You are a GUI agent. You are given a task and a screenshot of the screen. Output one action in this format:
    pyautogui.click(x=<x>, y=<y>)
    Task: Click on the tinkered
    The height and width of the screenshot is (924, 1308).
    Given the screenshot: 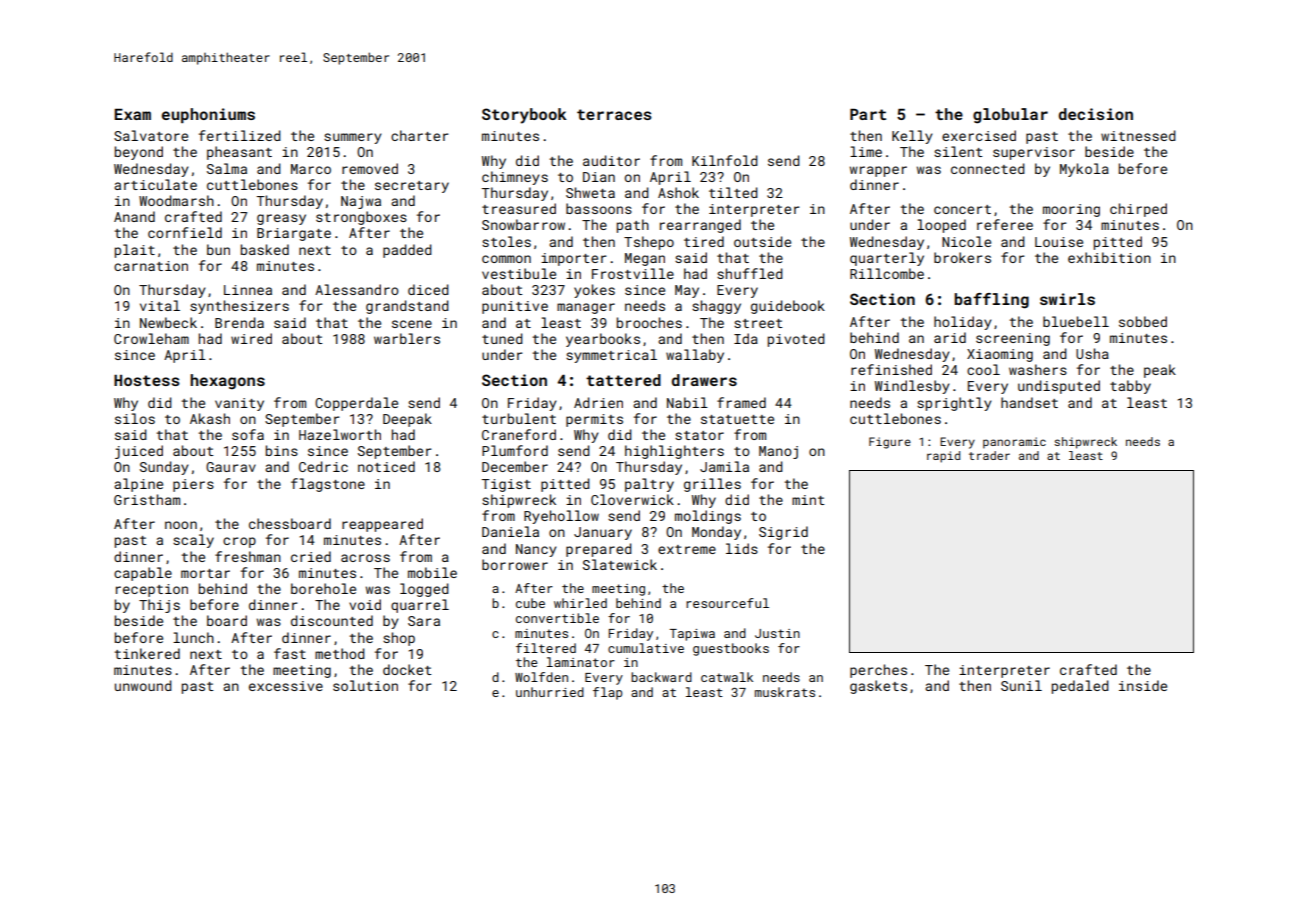 What is the action you would take?
    pyautogui.click(x=147, y=653)
